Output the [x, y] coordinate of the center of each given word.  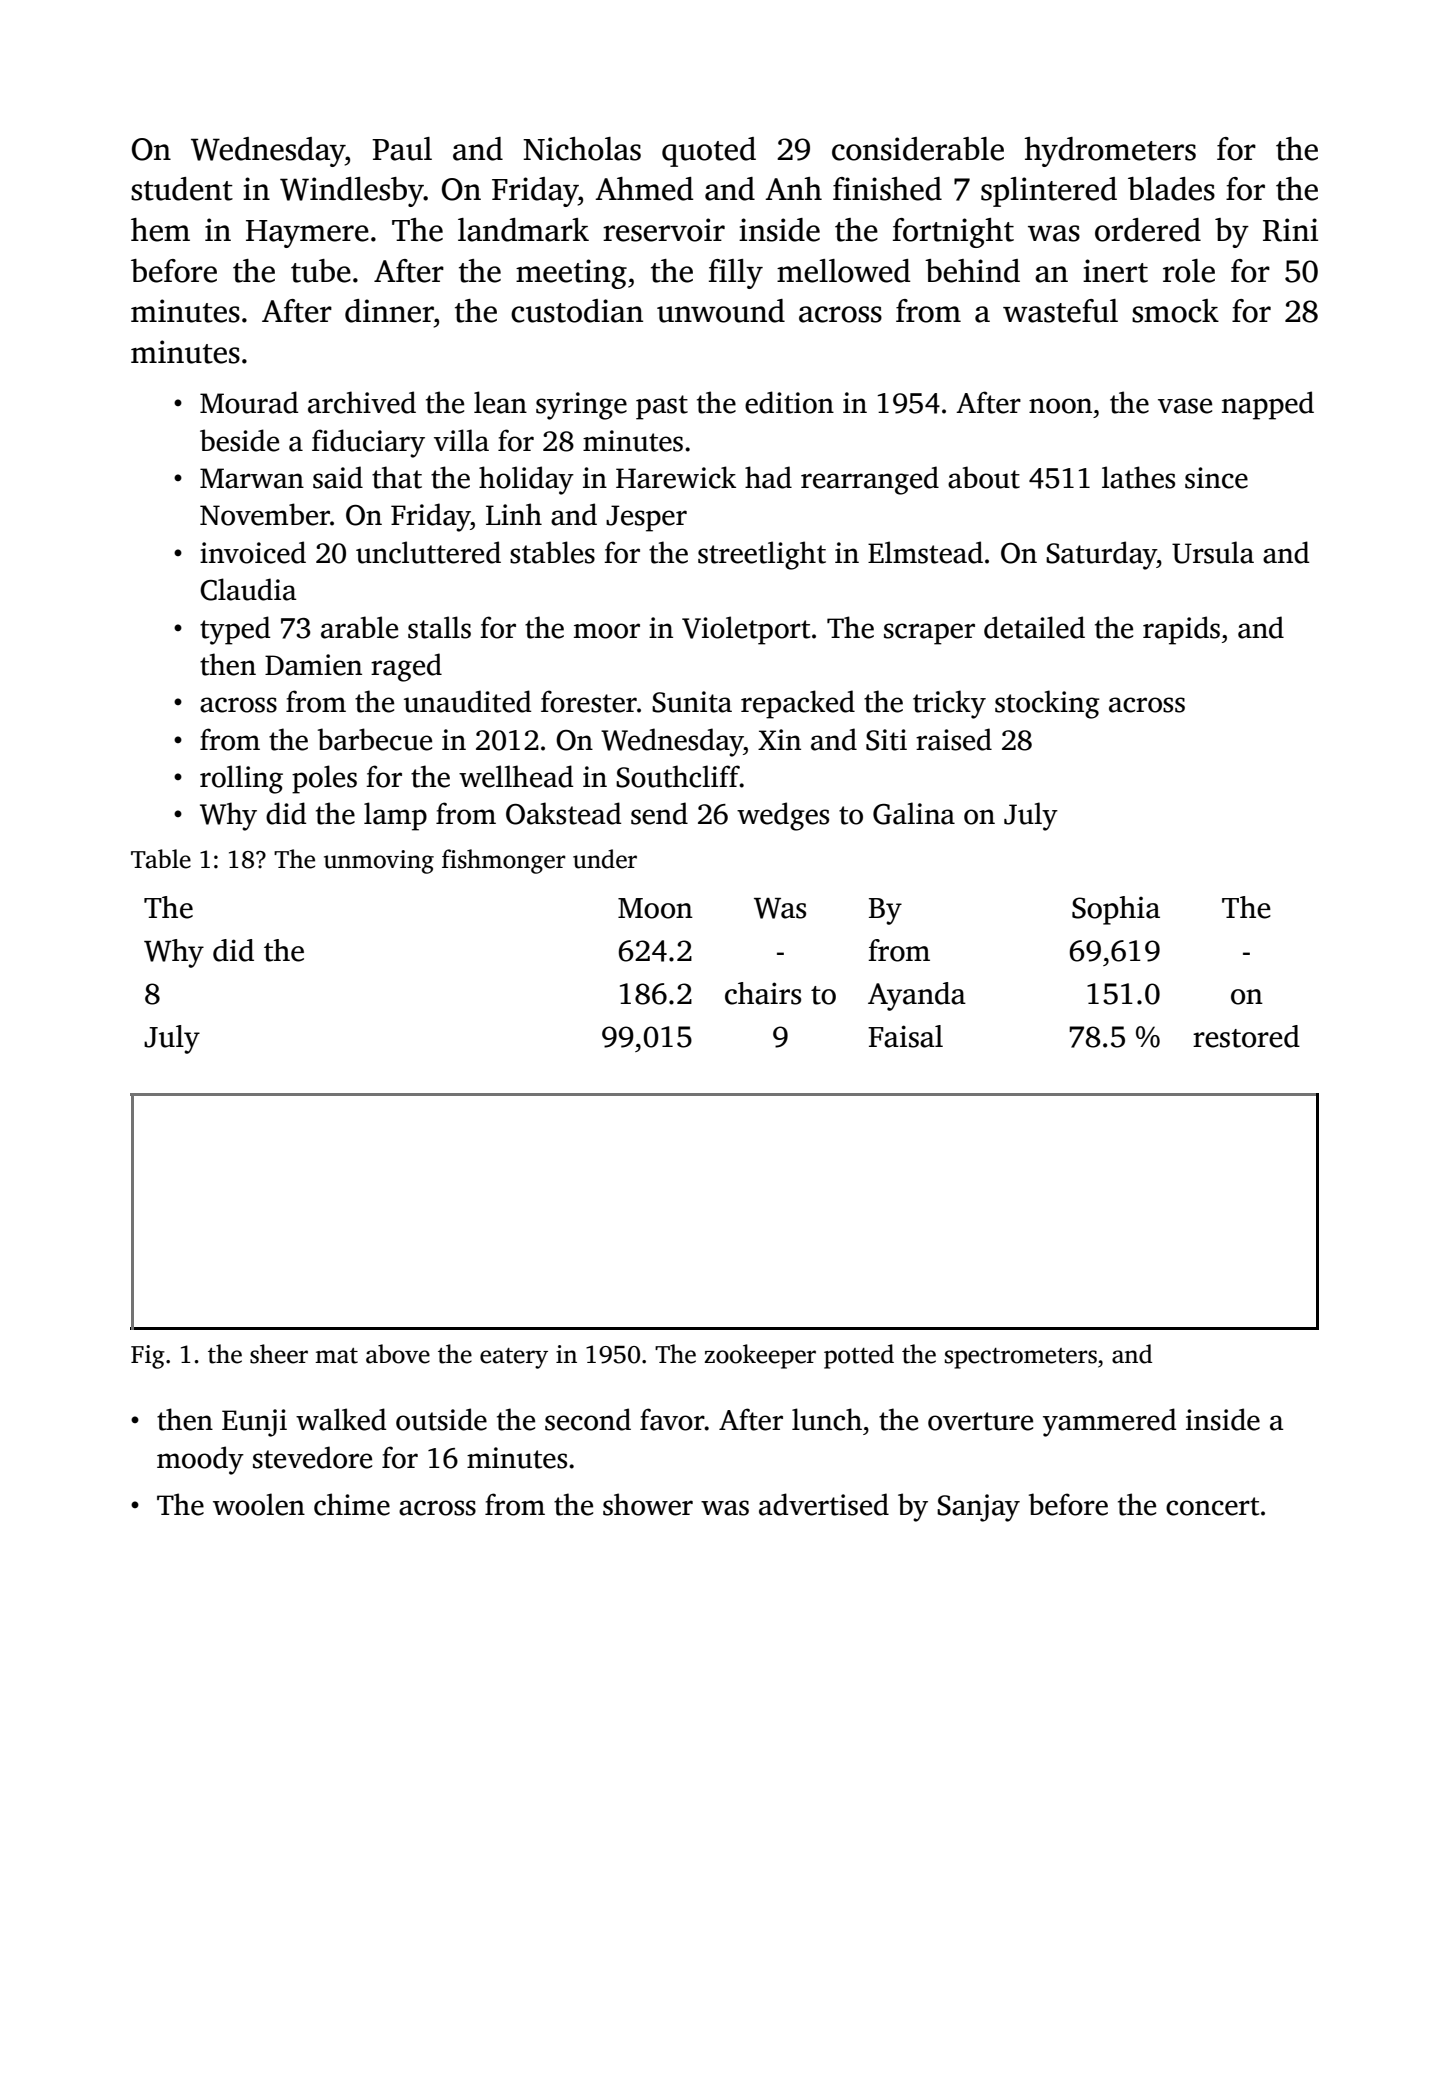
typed [235, 630]
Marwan [252, 478]
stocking [1047, 704]
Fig [148, 1357]
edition [789, 402]
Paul [402, 149]
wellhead [516, 776]
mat [336, 1356]
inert [1115, 271]
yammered [1109, 1422]
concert [1212, 1506]
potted [859, 1356]
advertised [824, 1504]
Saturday [1101, 555]
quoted [709, 152]
